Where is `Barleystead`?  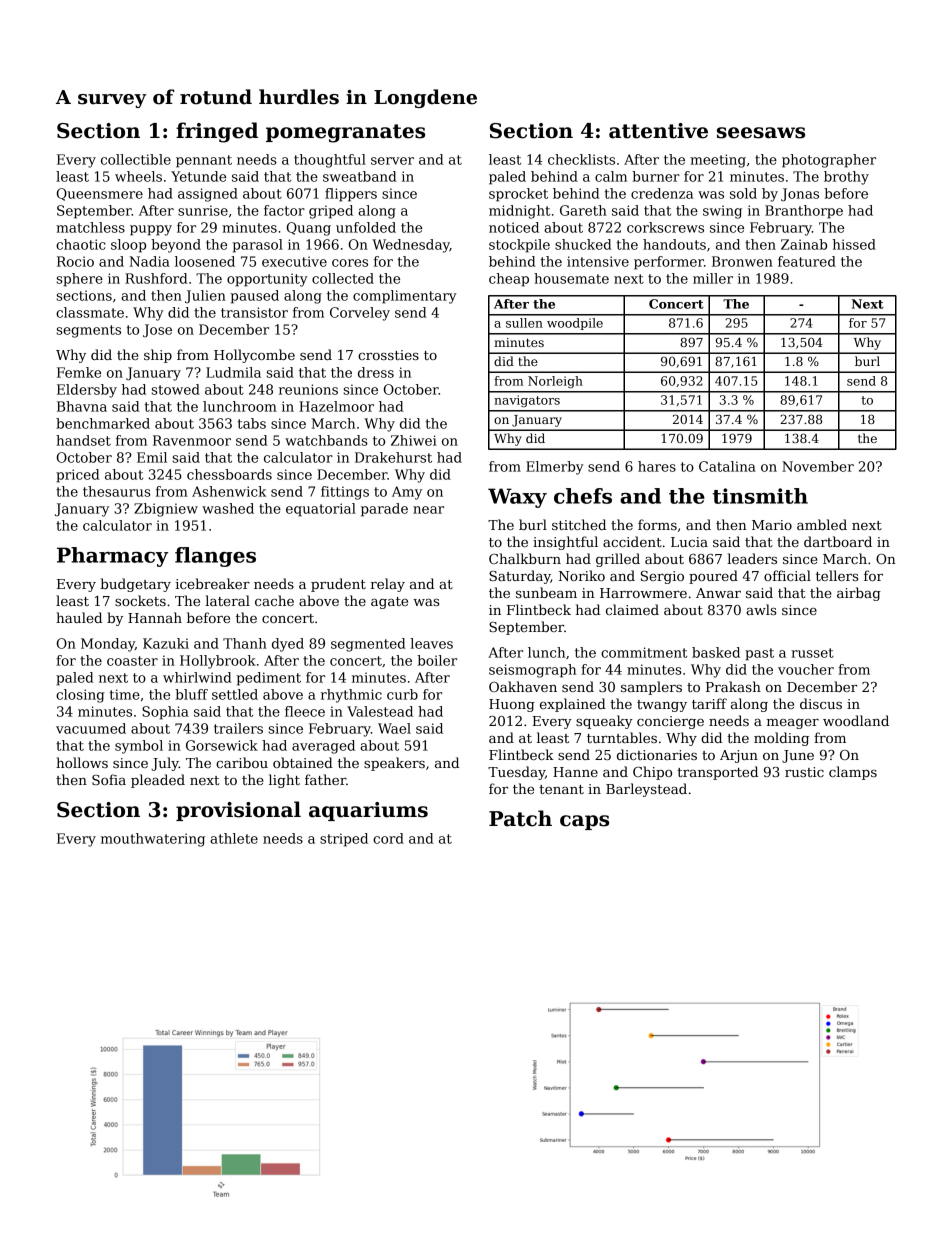 Barleystead is located at coordinates (646, 790).
